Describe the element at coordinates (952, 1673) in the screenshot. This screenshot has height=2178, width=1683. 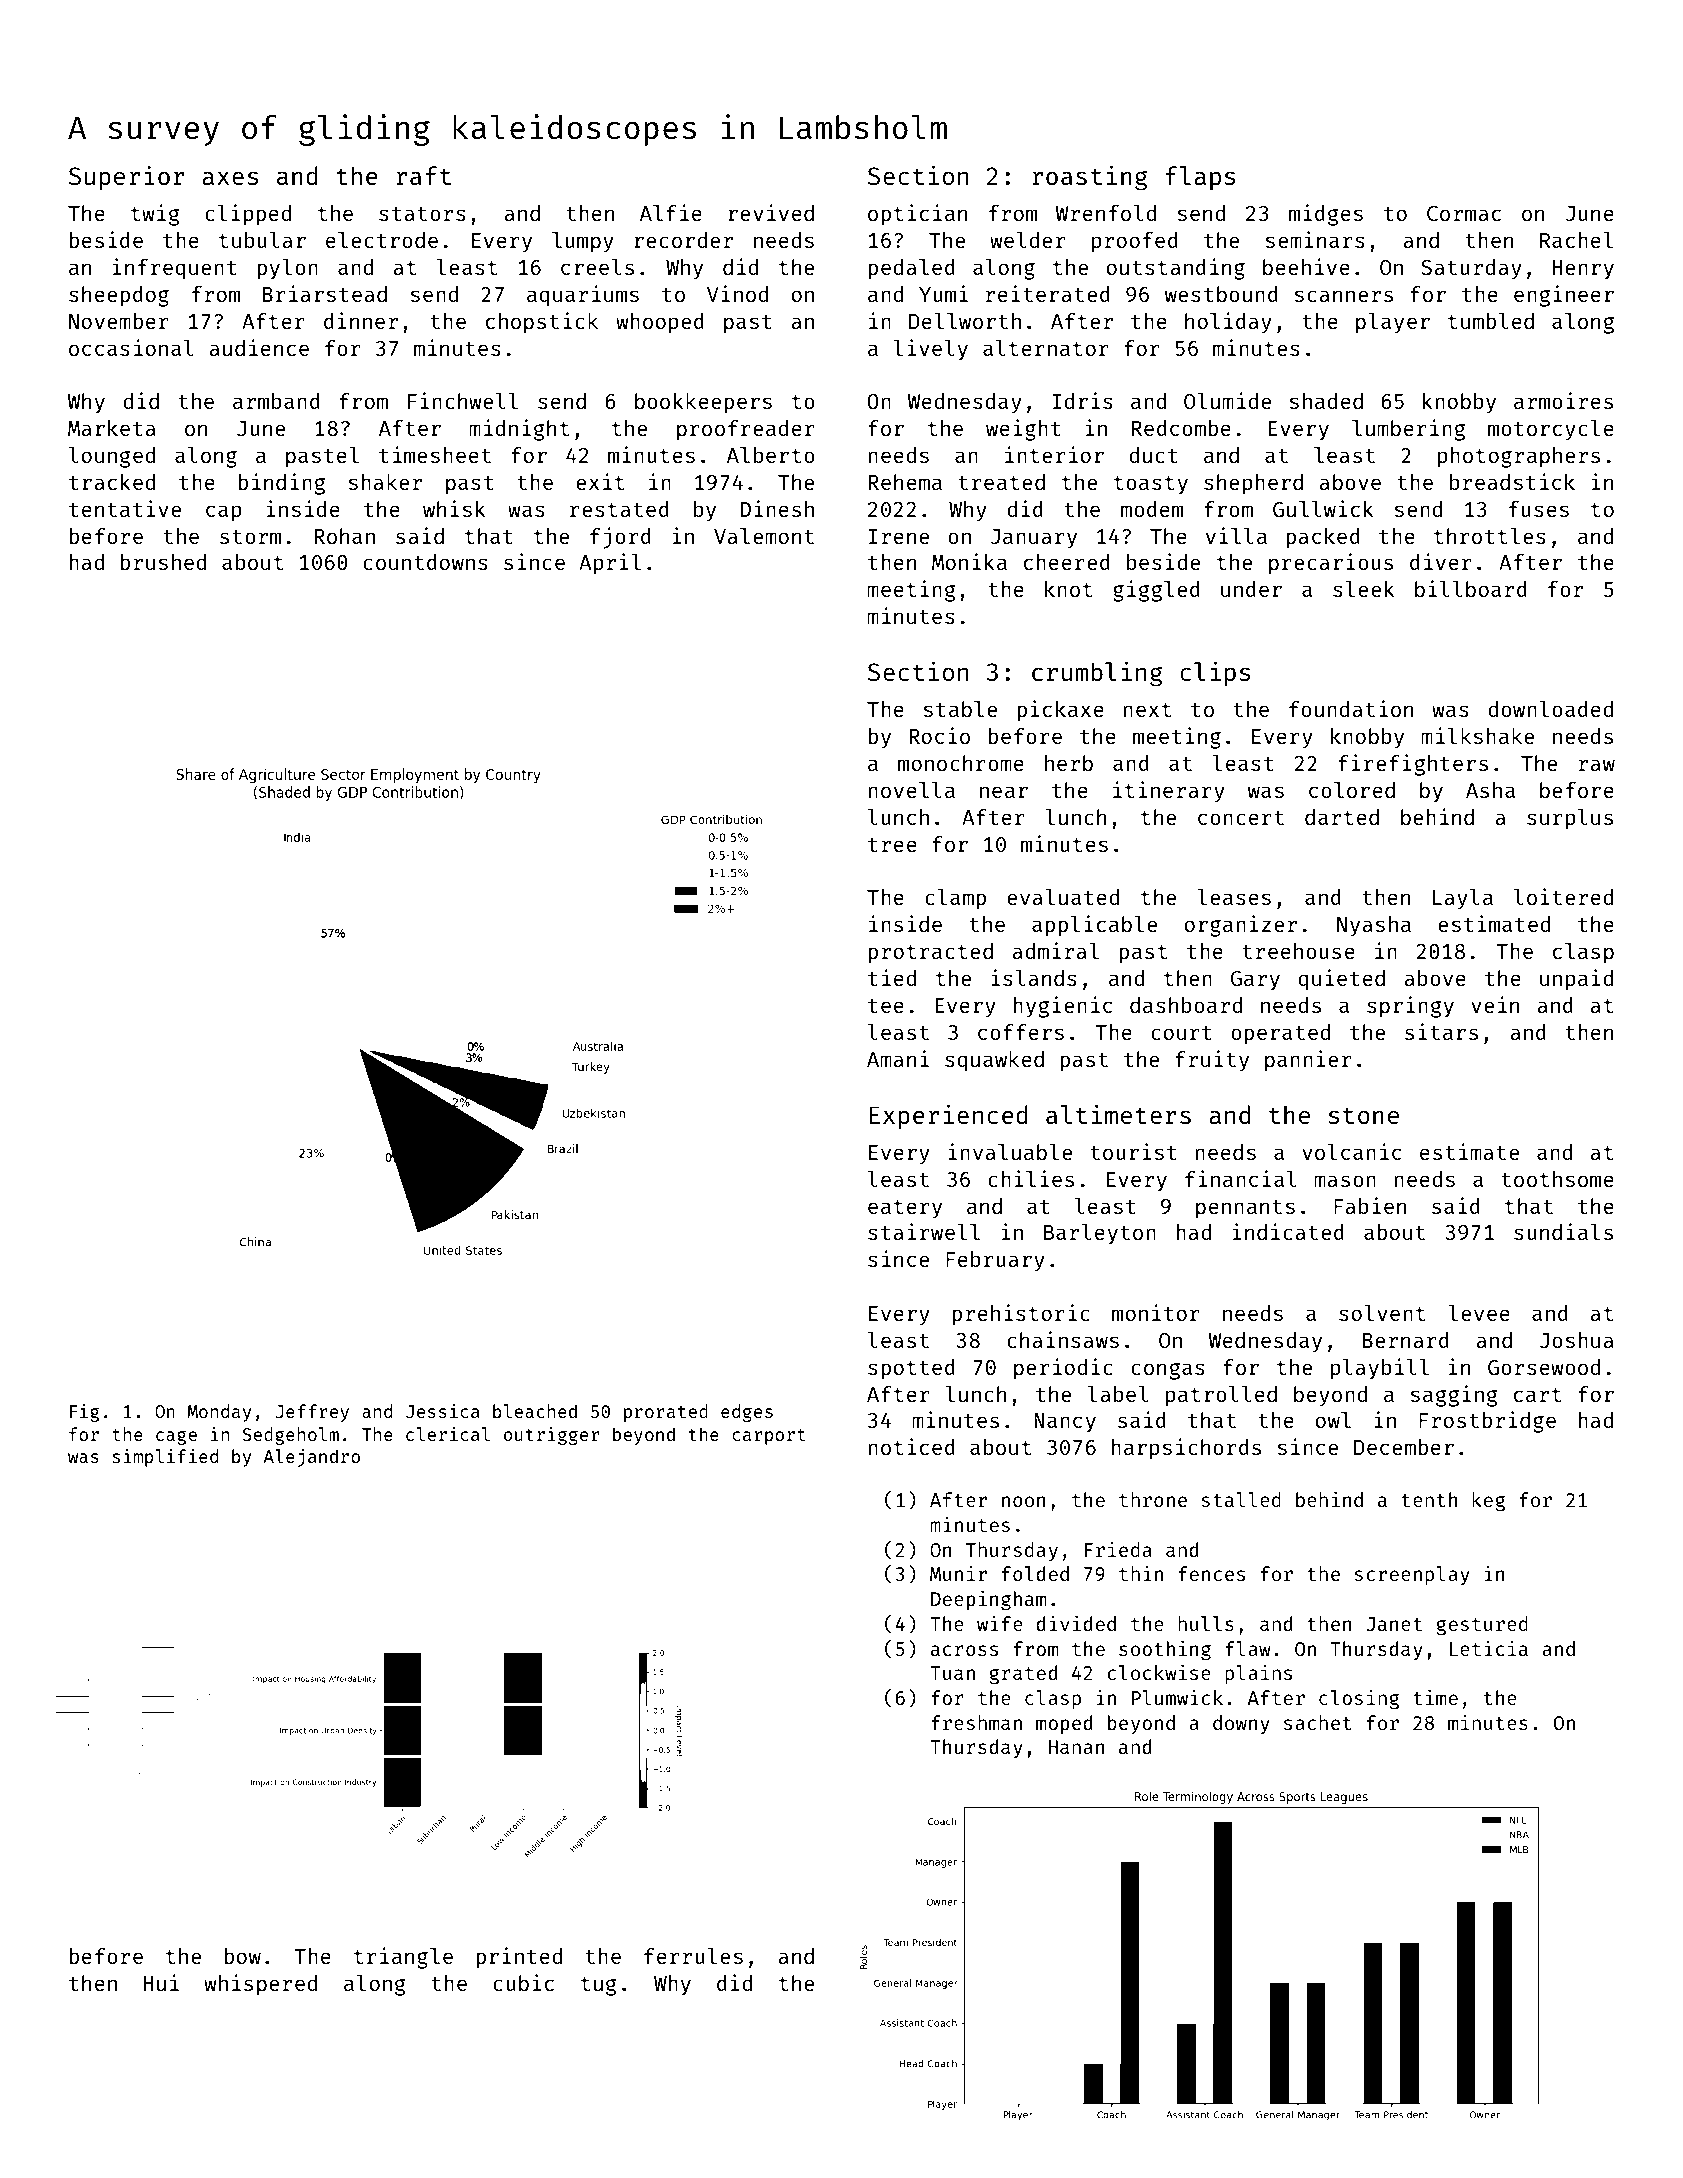
I see `Tuan` at that location.
